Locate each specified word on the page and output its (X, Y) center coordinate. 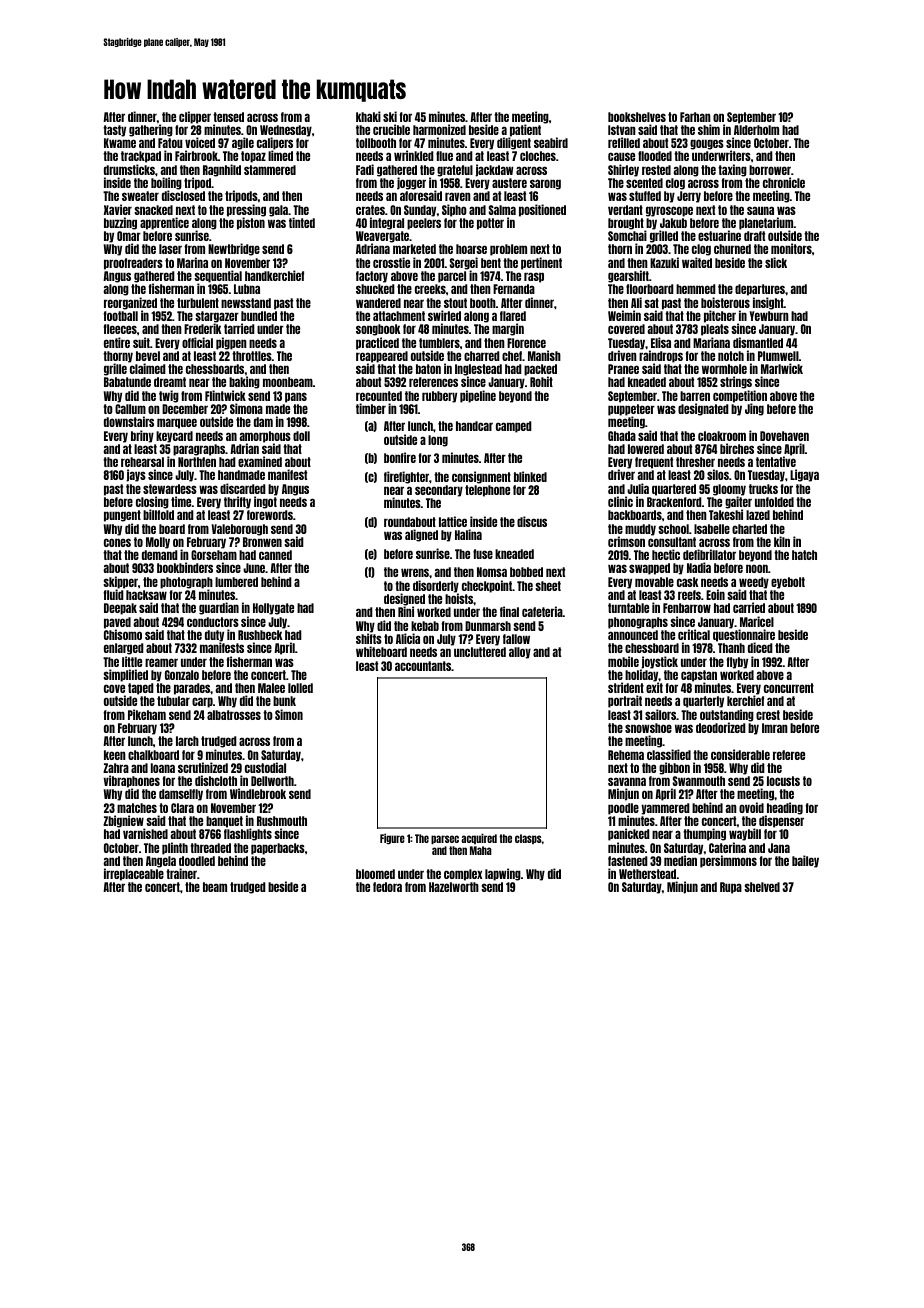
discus (532, 521)
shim (709, 129)
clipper (195, 117)
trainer (181, 873)
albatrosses (234, 715)
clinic (620, 501)
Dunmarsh (488, 626)
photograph (186, 583)
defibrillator (709, 554)
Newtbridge (234, 249)
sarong (545, 184)
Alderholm (756, 130)
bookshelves (637, 117)
